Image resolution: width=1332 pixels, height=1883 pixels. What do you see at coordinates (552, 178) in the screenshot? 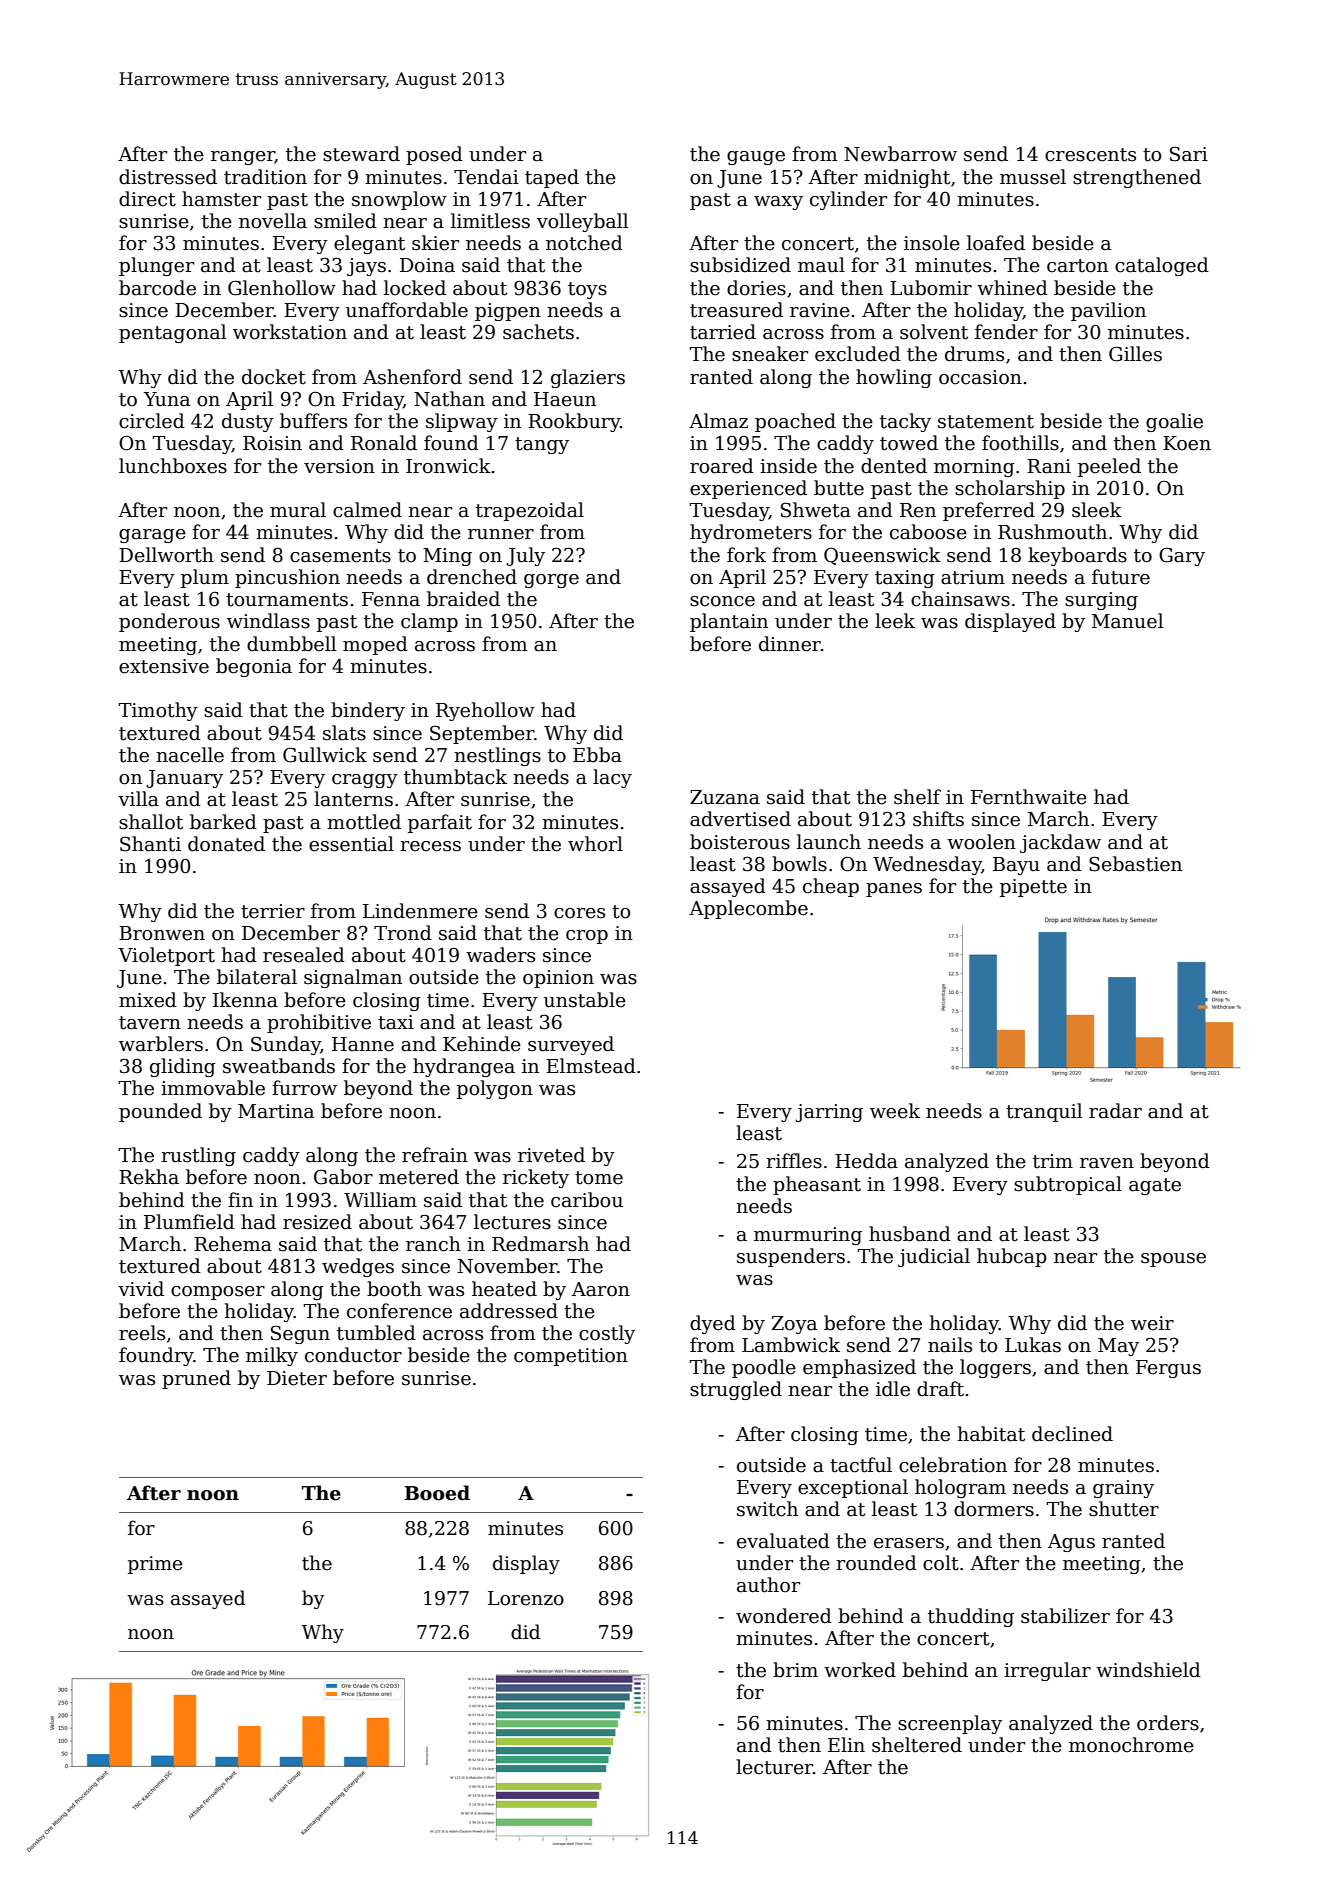
I see `taped` at bounding box center [552, 178].
